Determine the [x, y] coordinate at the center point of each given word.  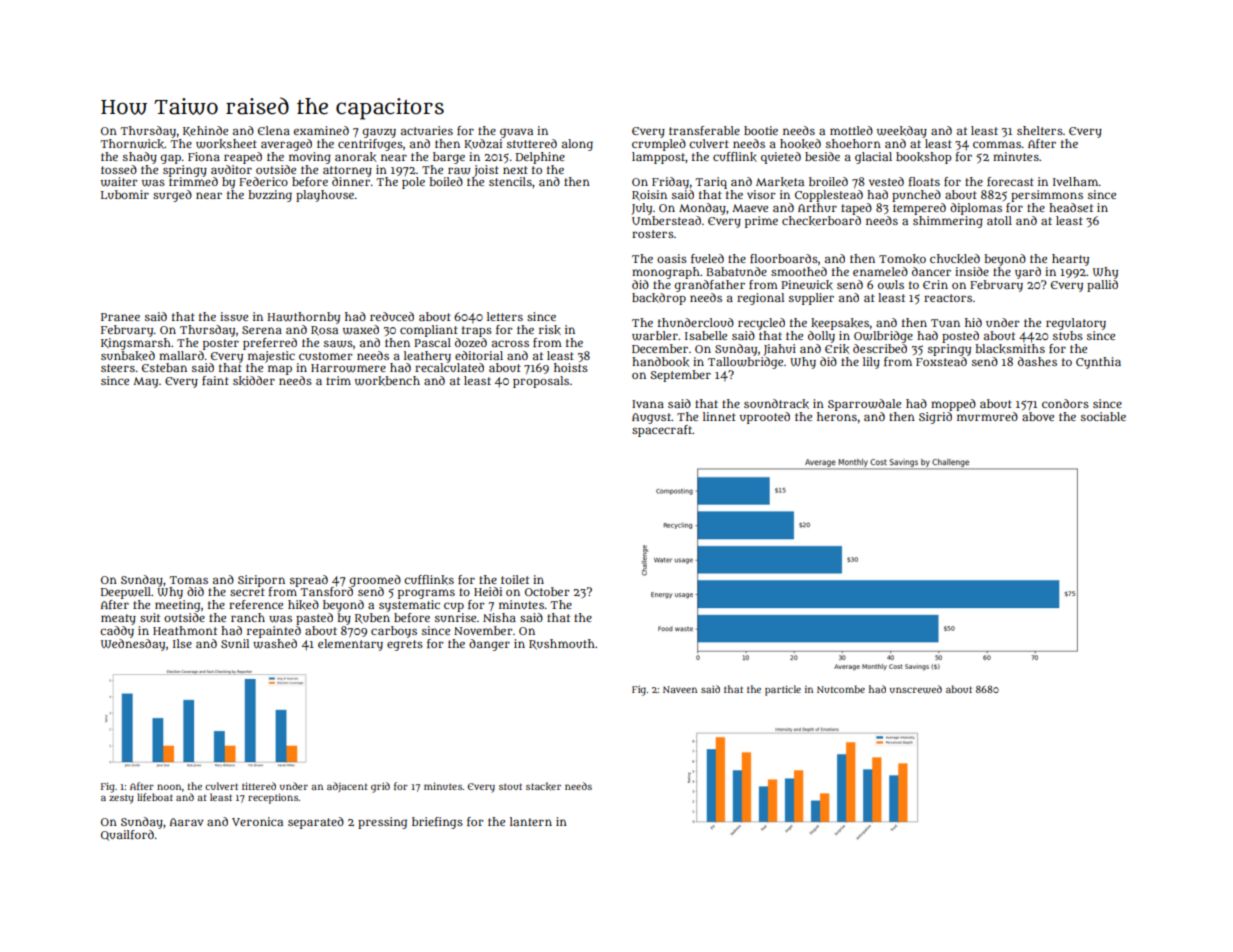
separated [316, 823]
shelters [1040, 130]
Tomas [188, 580]
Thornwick [132, 144]
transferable [704, 130]
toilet [515, 579]
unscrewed [916, 689]
